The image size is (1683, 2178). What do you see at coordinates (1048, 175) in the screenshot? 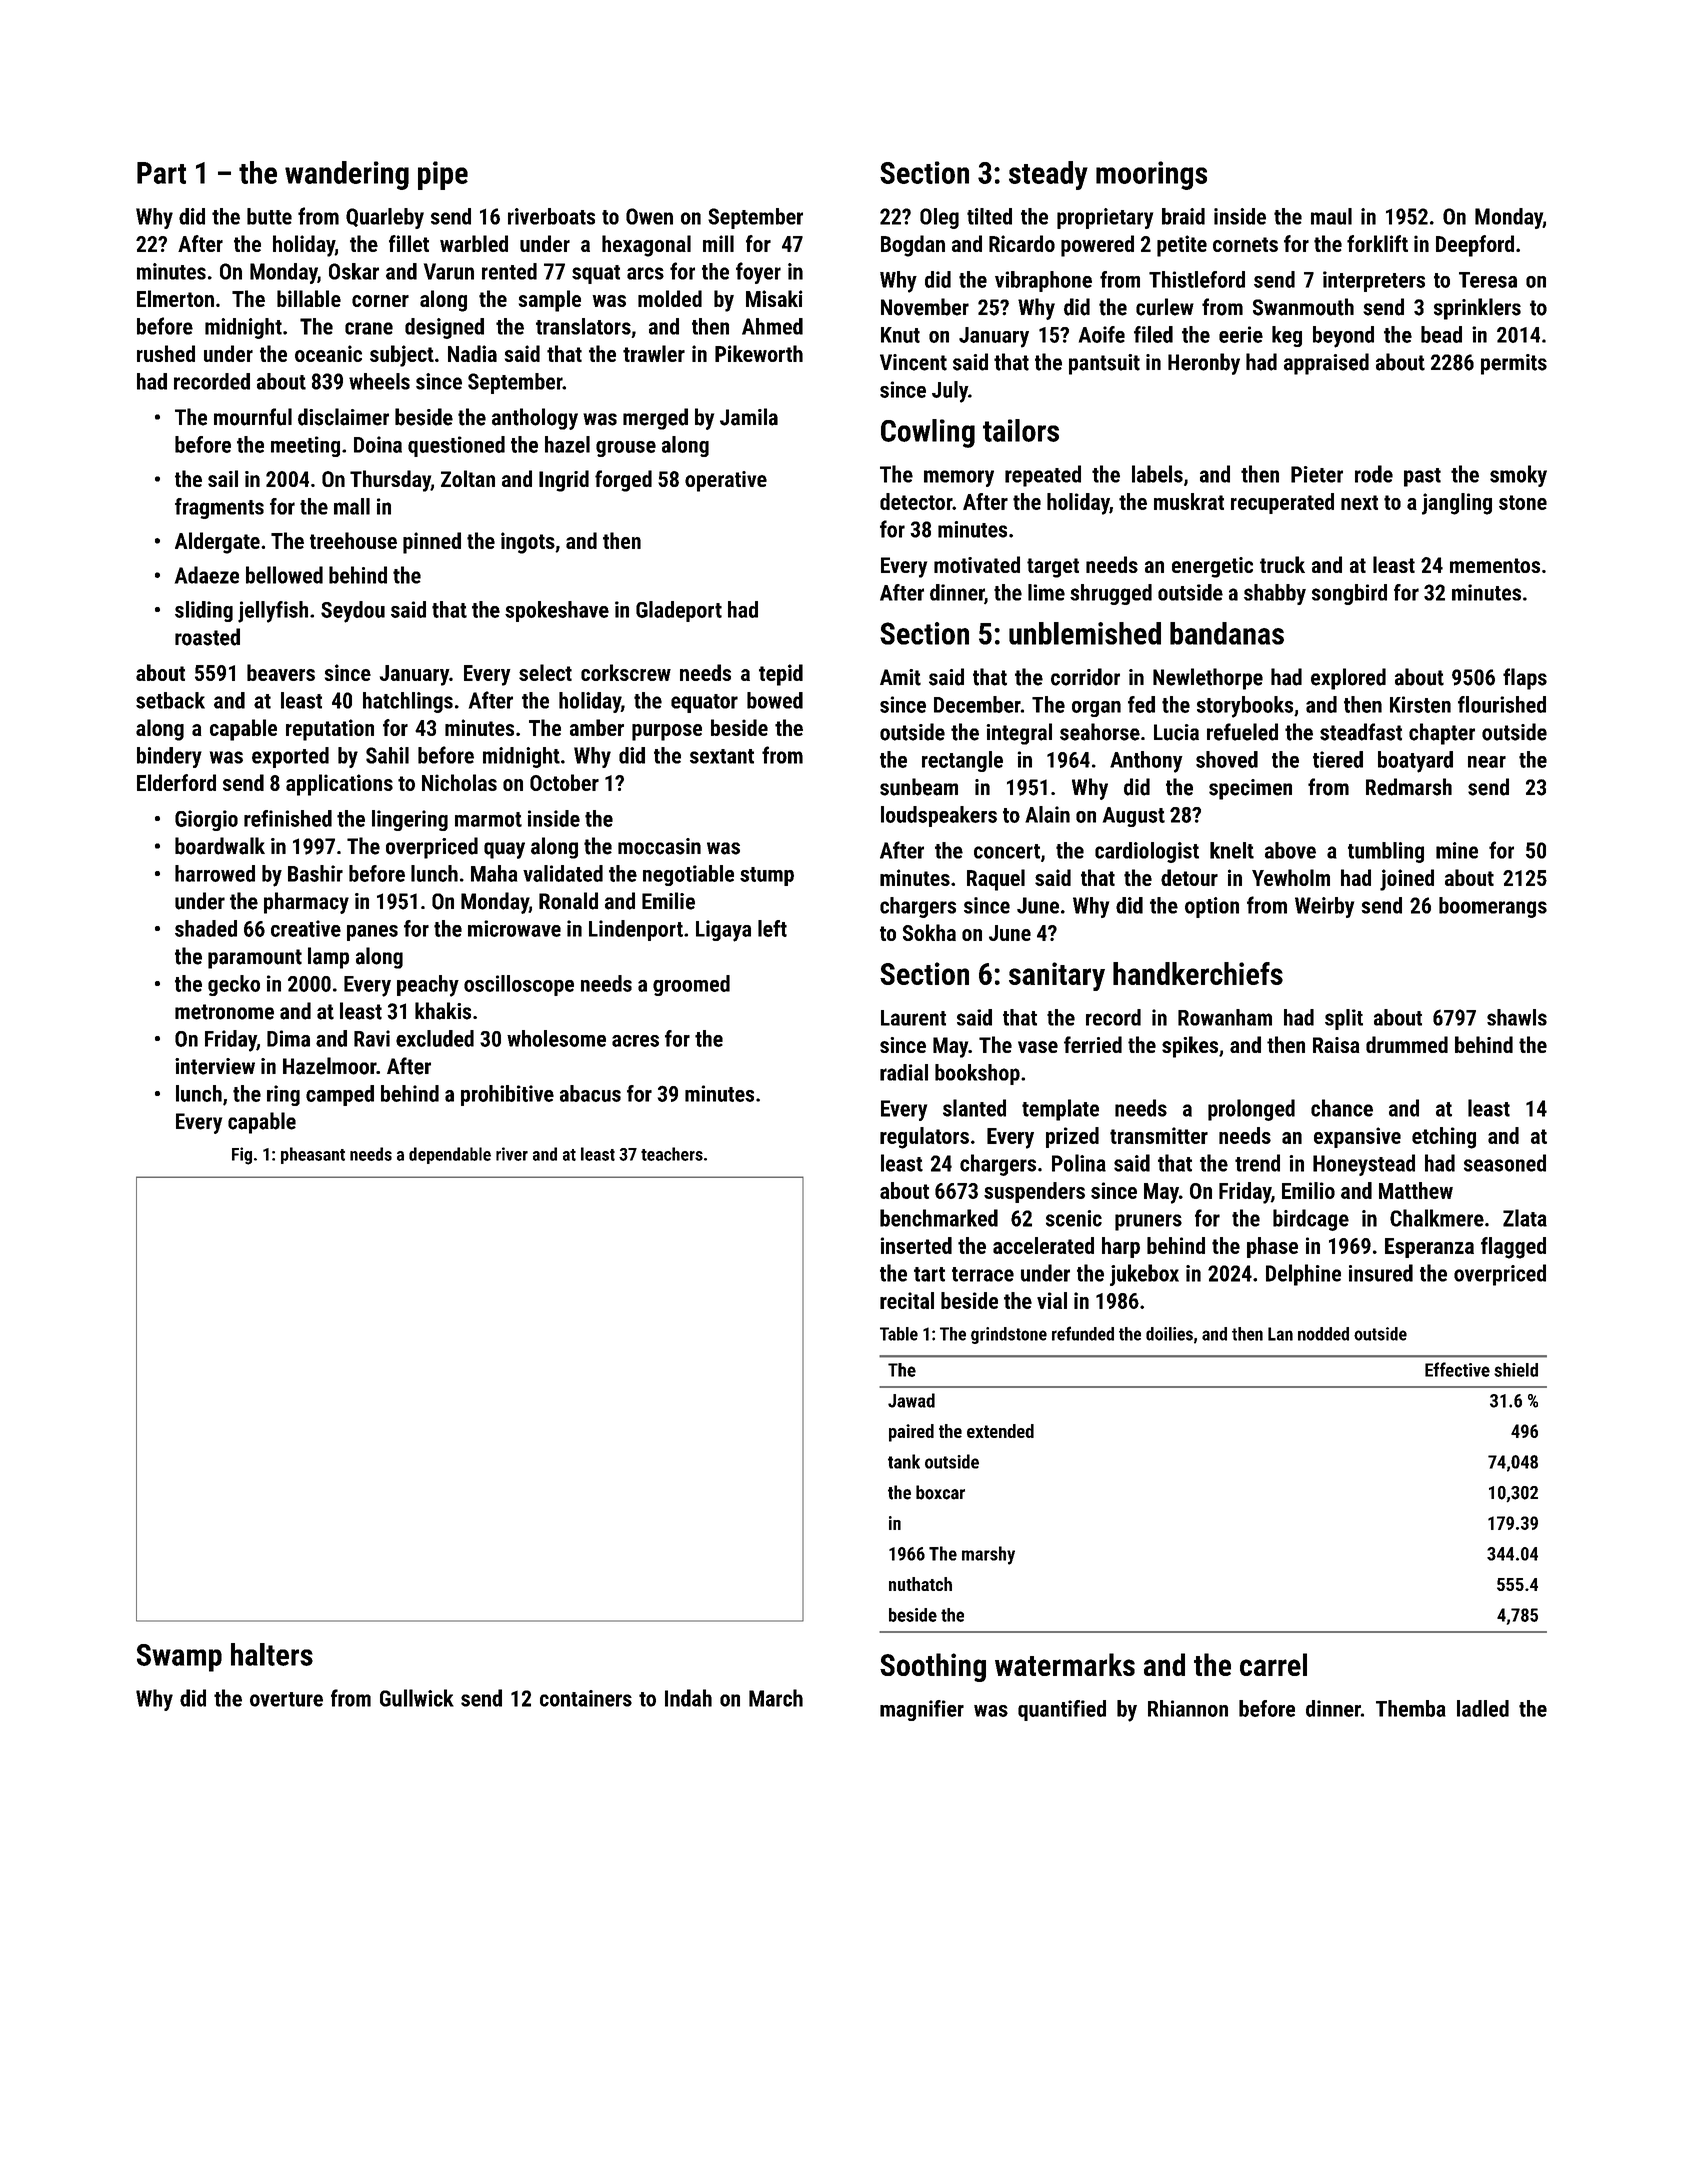
I see `steady` at bounding box center [1048, 175].
